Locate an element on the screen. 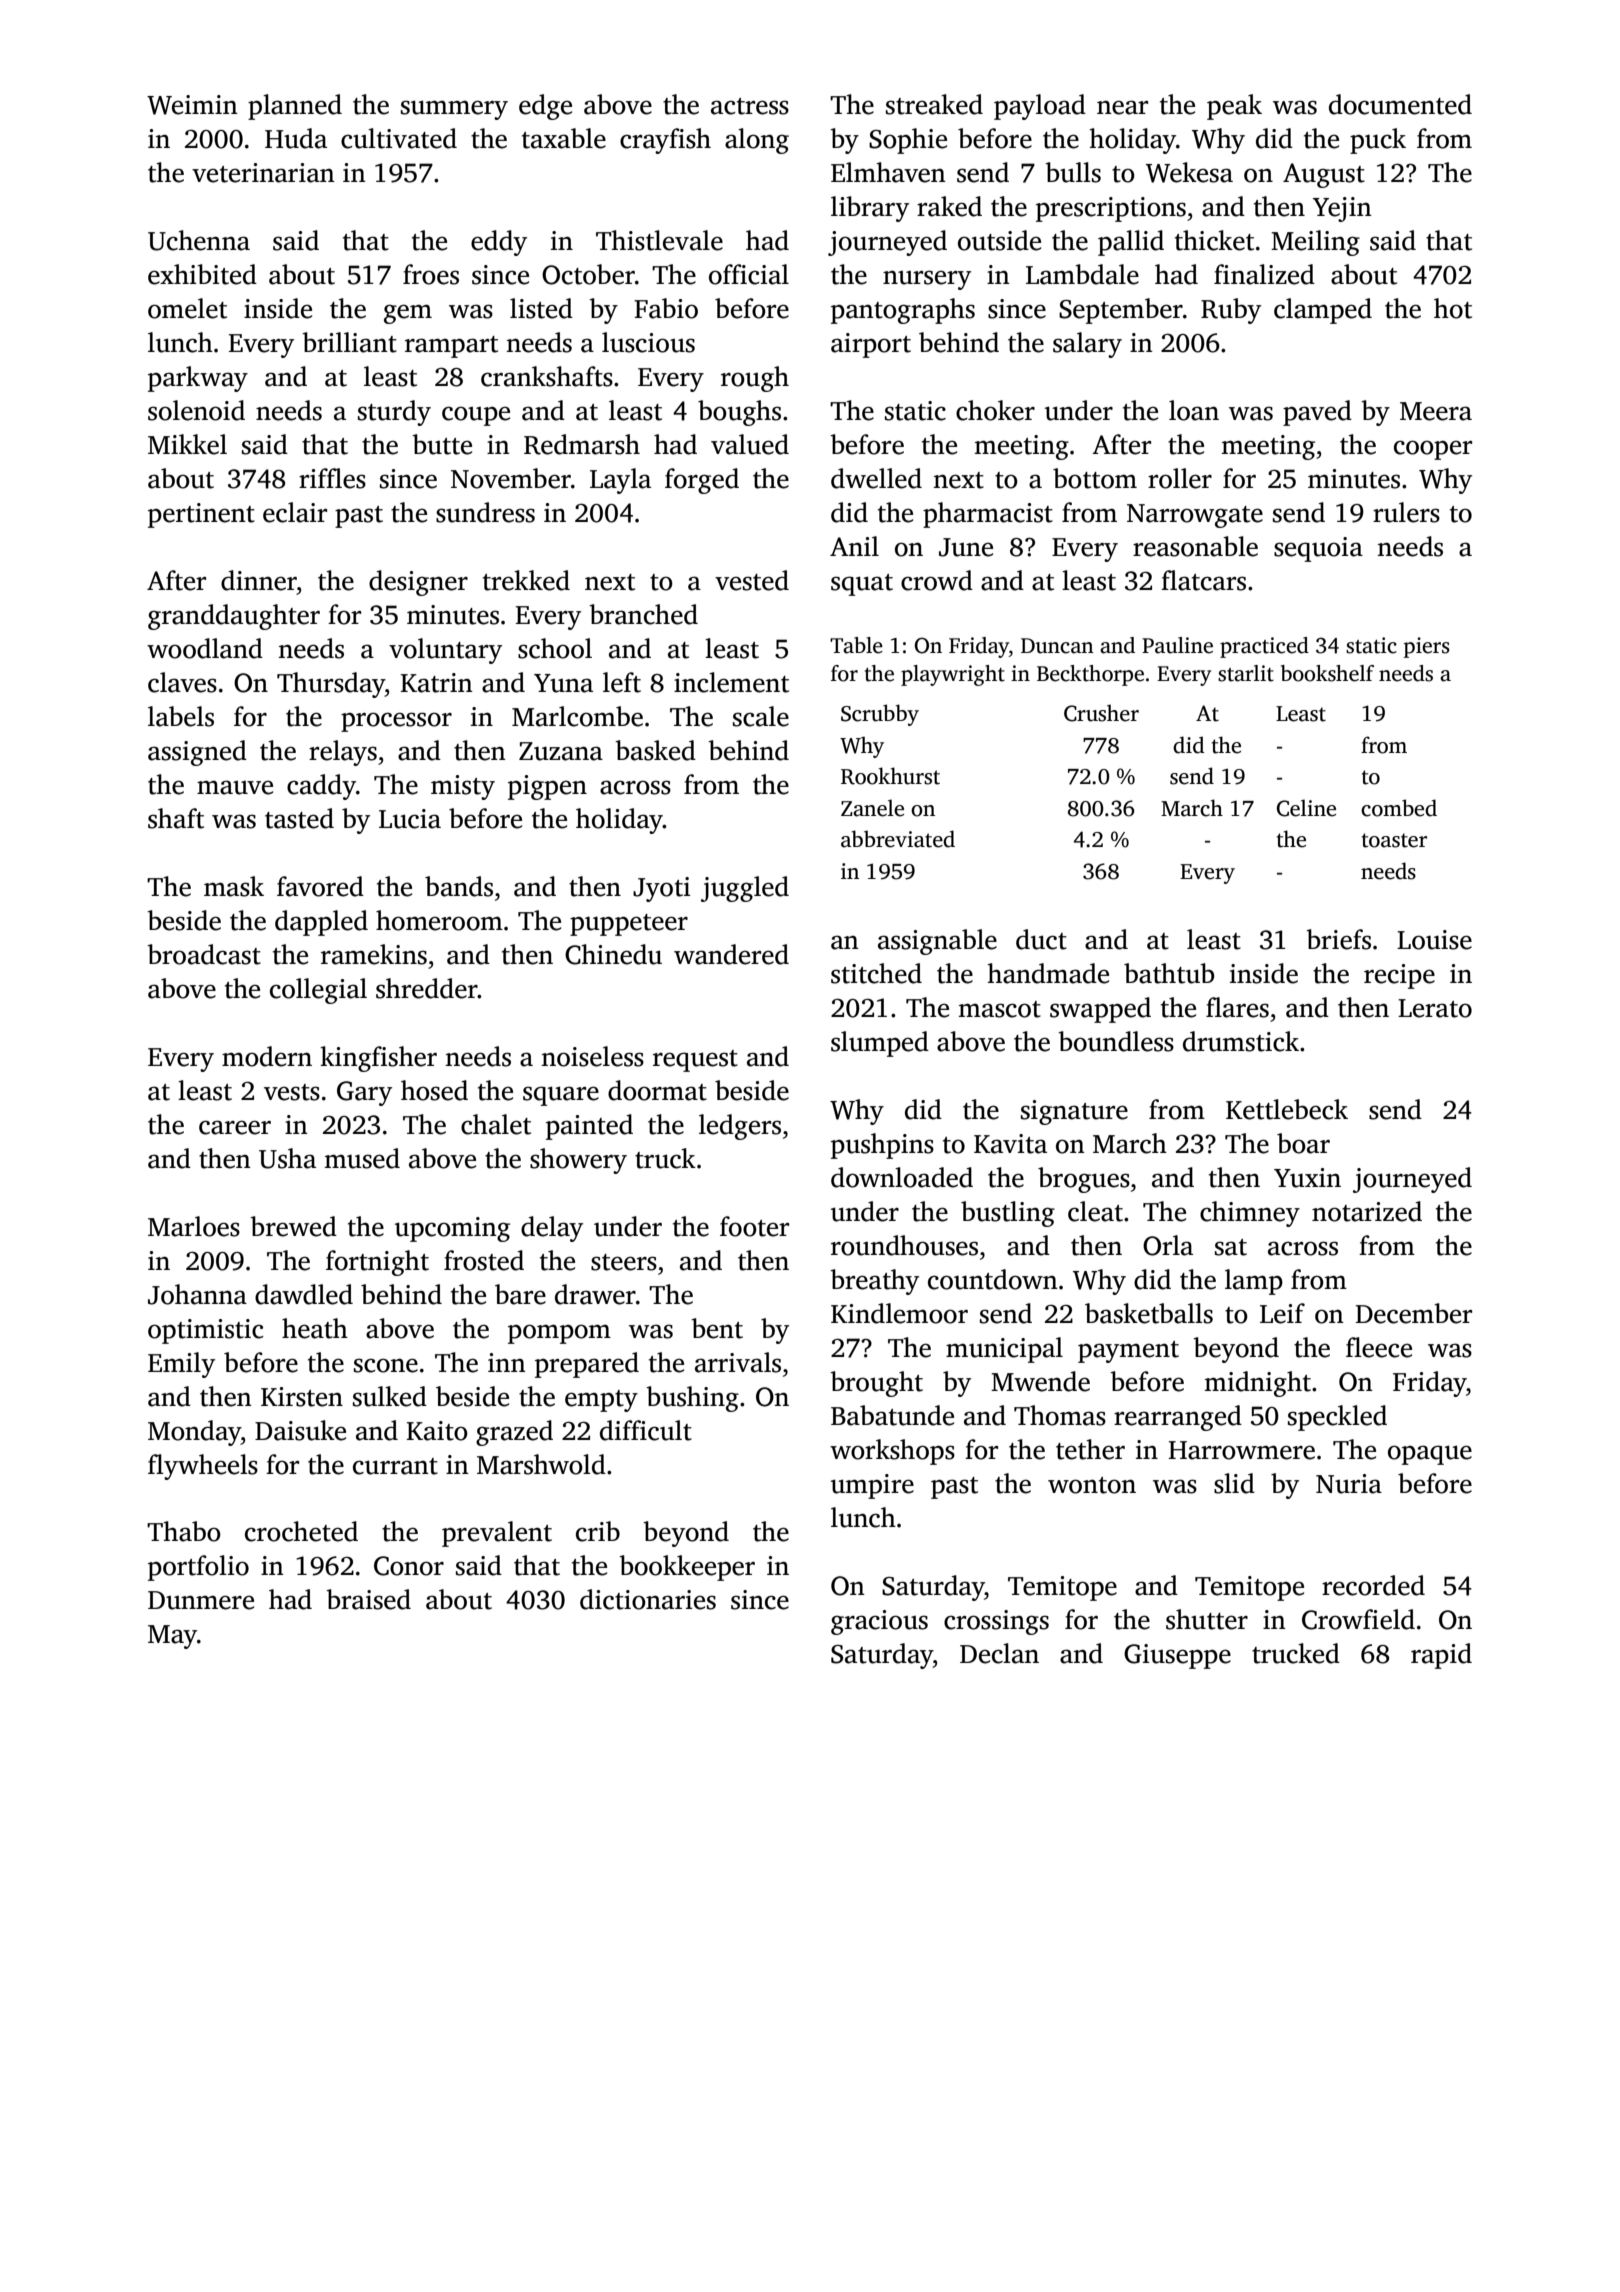 The width and height of the screenshot is (1620, 2292). October is located at coordinates (588, 274).
